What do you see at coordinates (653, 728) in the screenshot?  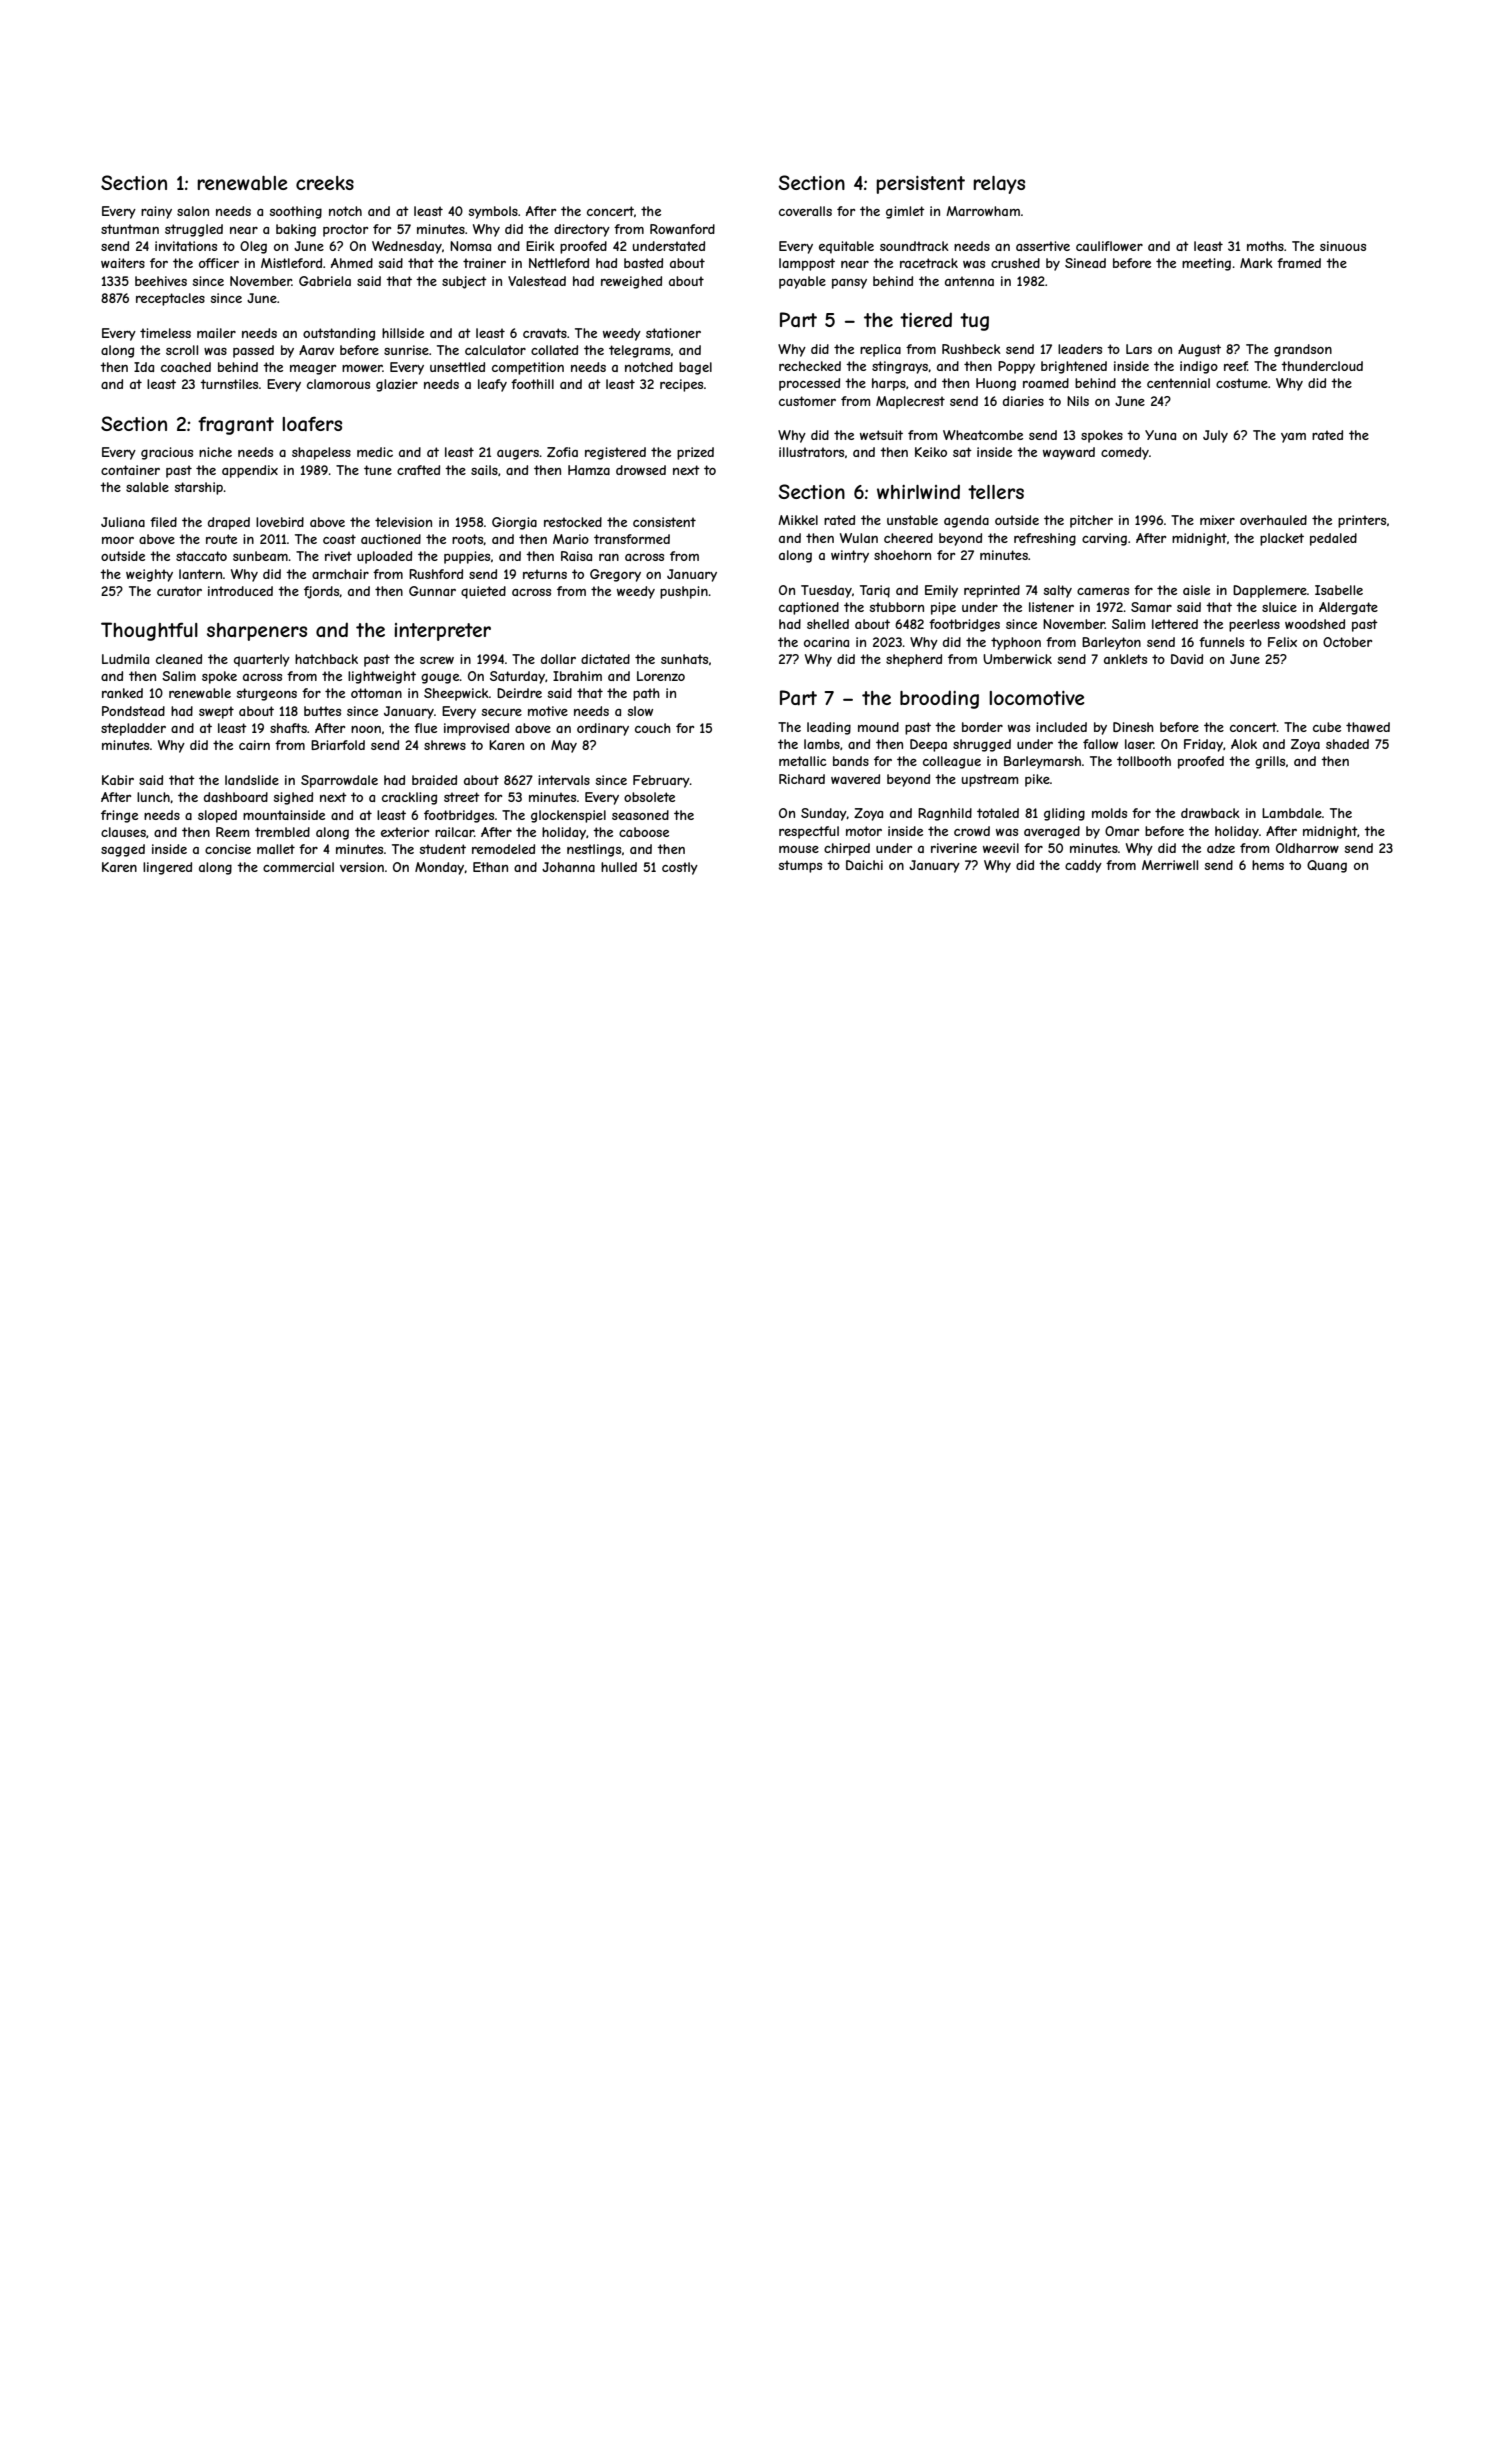 I see `couch` at bounding box center [653, 728].
